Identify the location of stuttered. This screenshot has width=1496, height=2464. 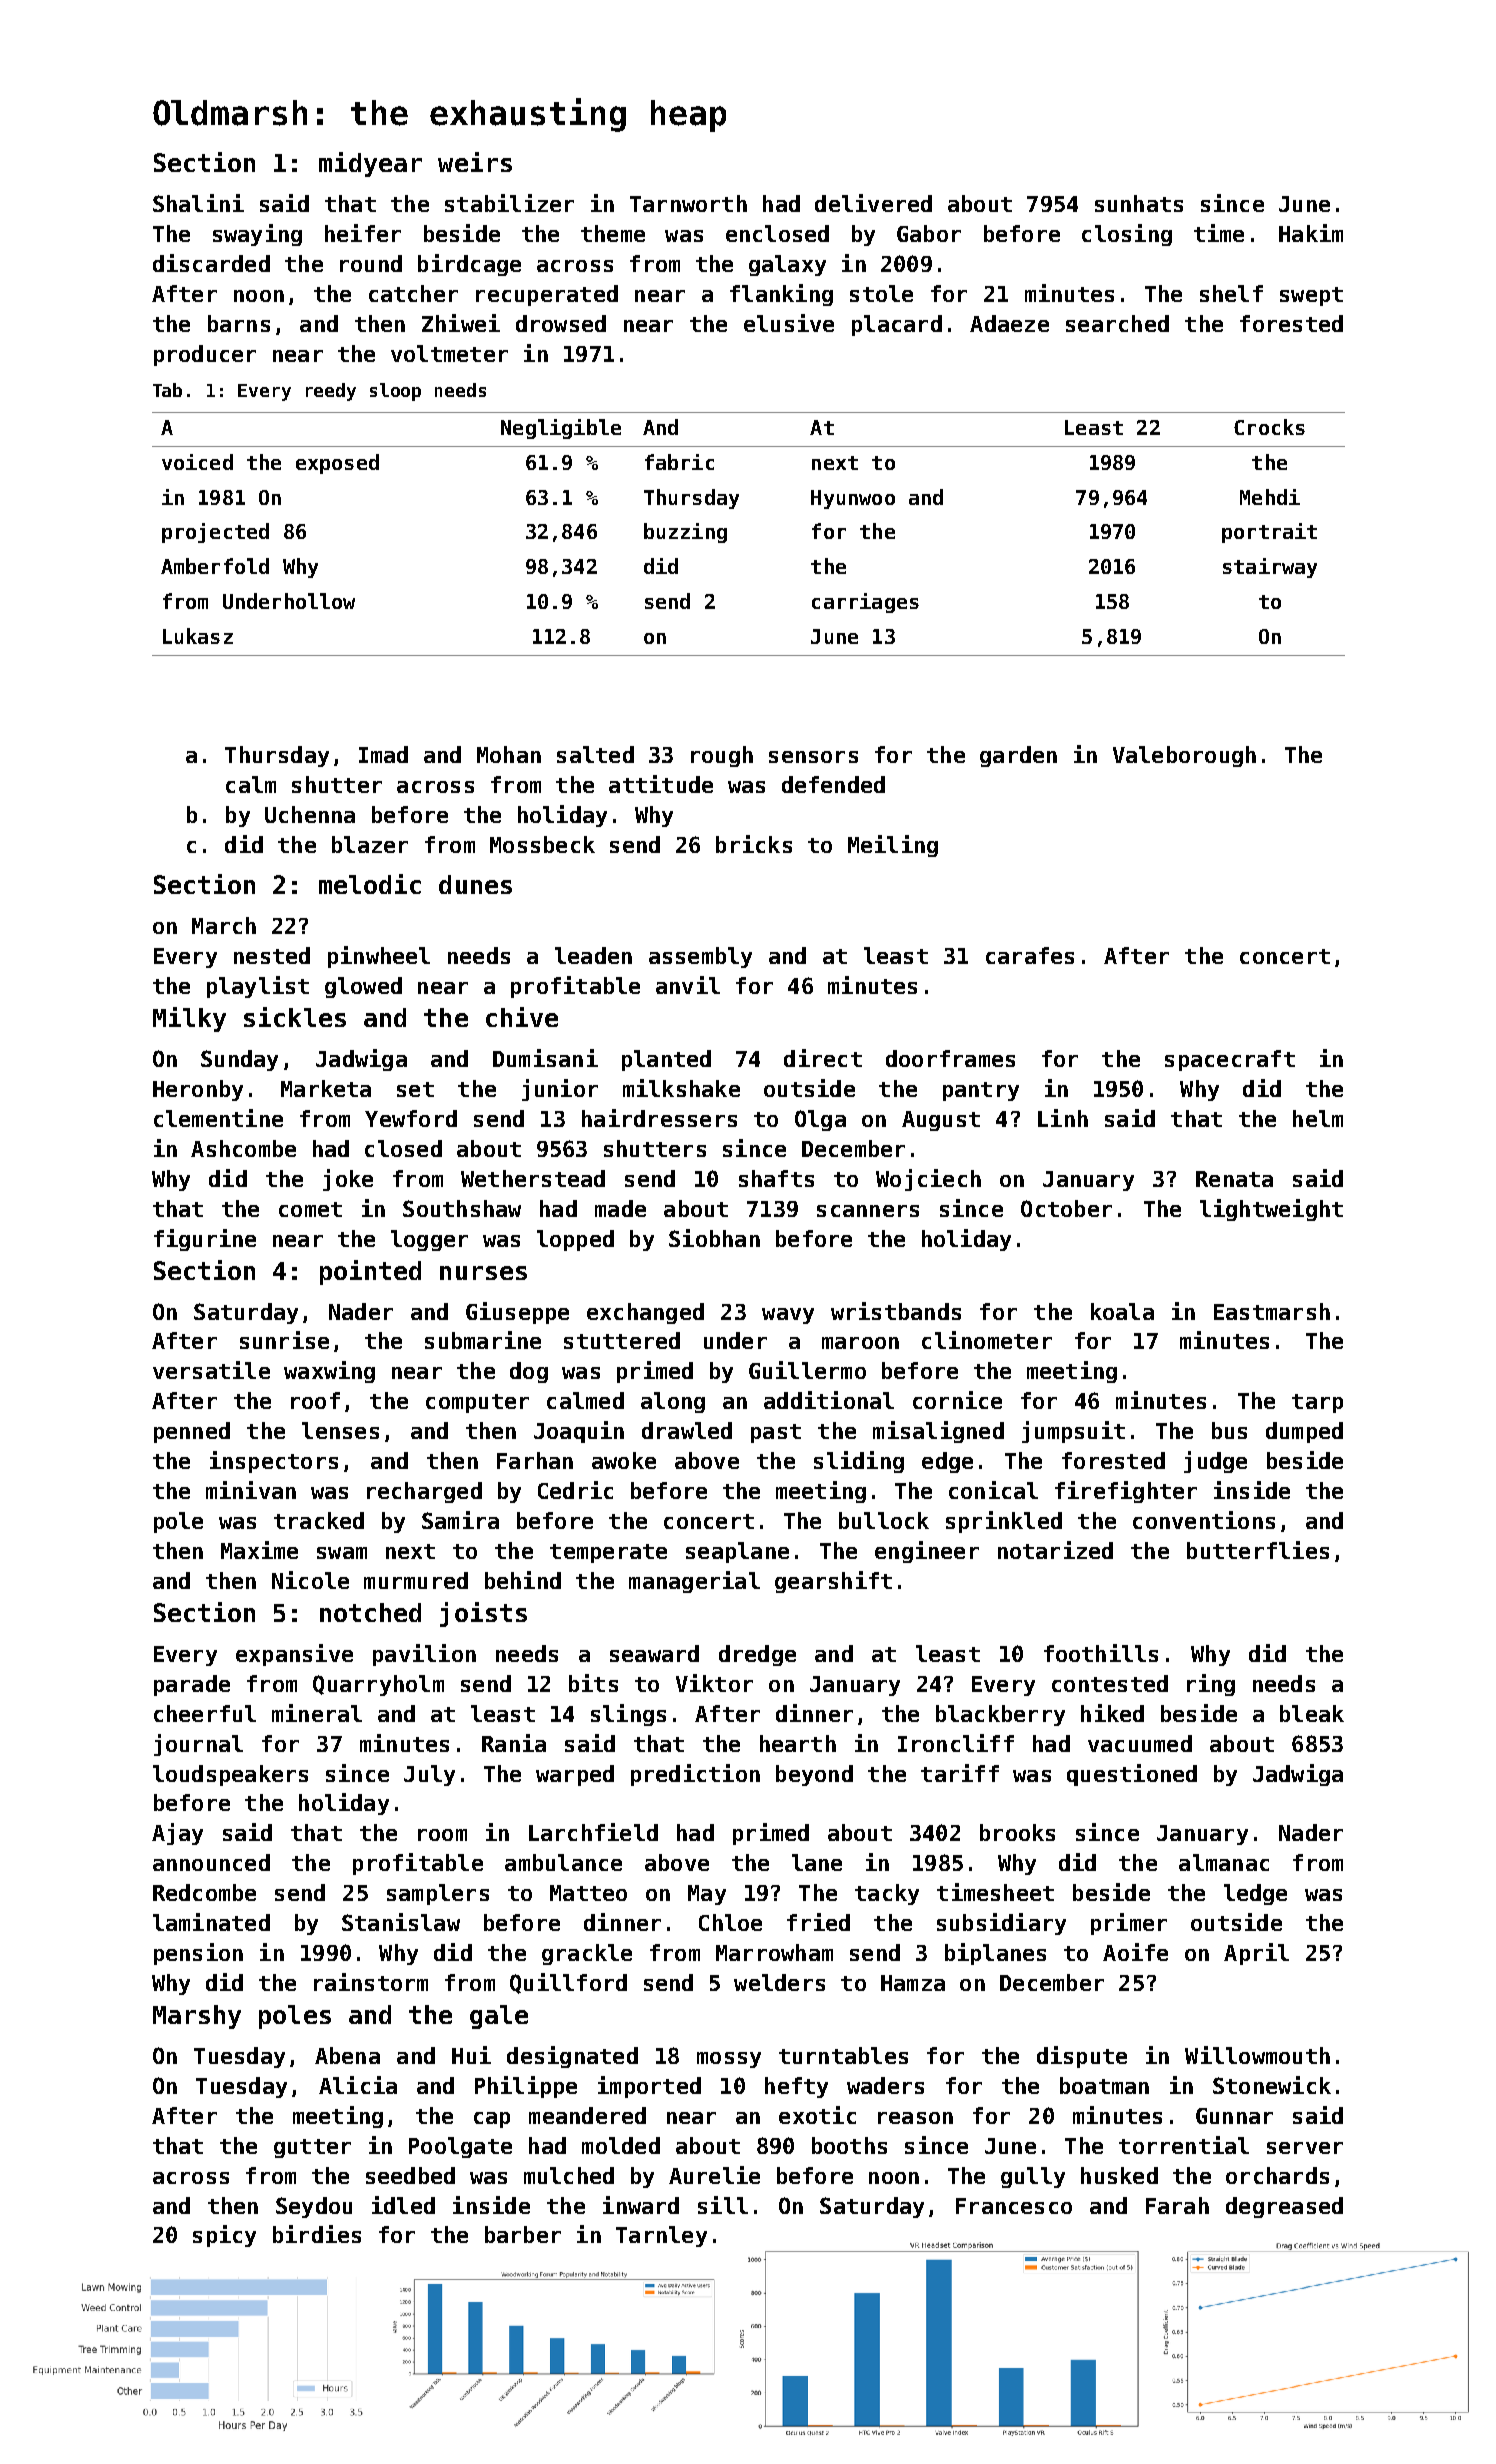
(622, 1340).
